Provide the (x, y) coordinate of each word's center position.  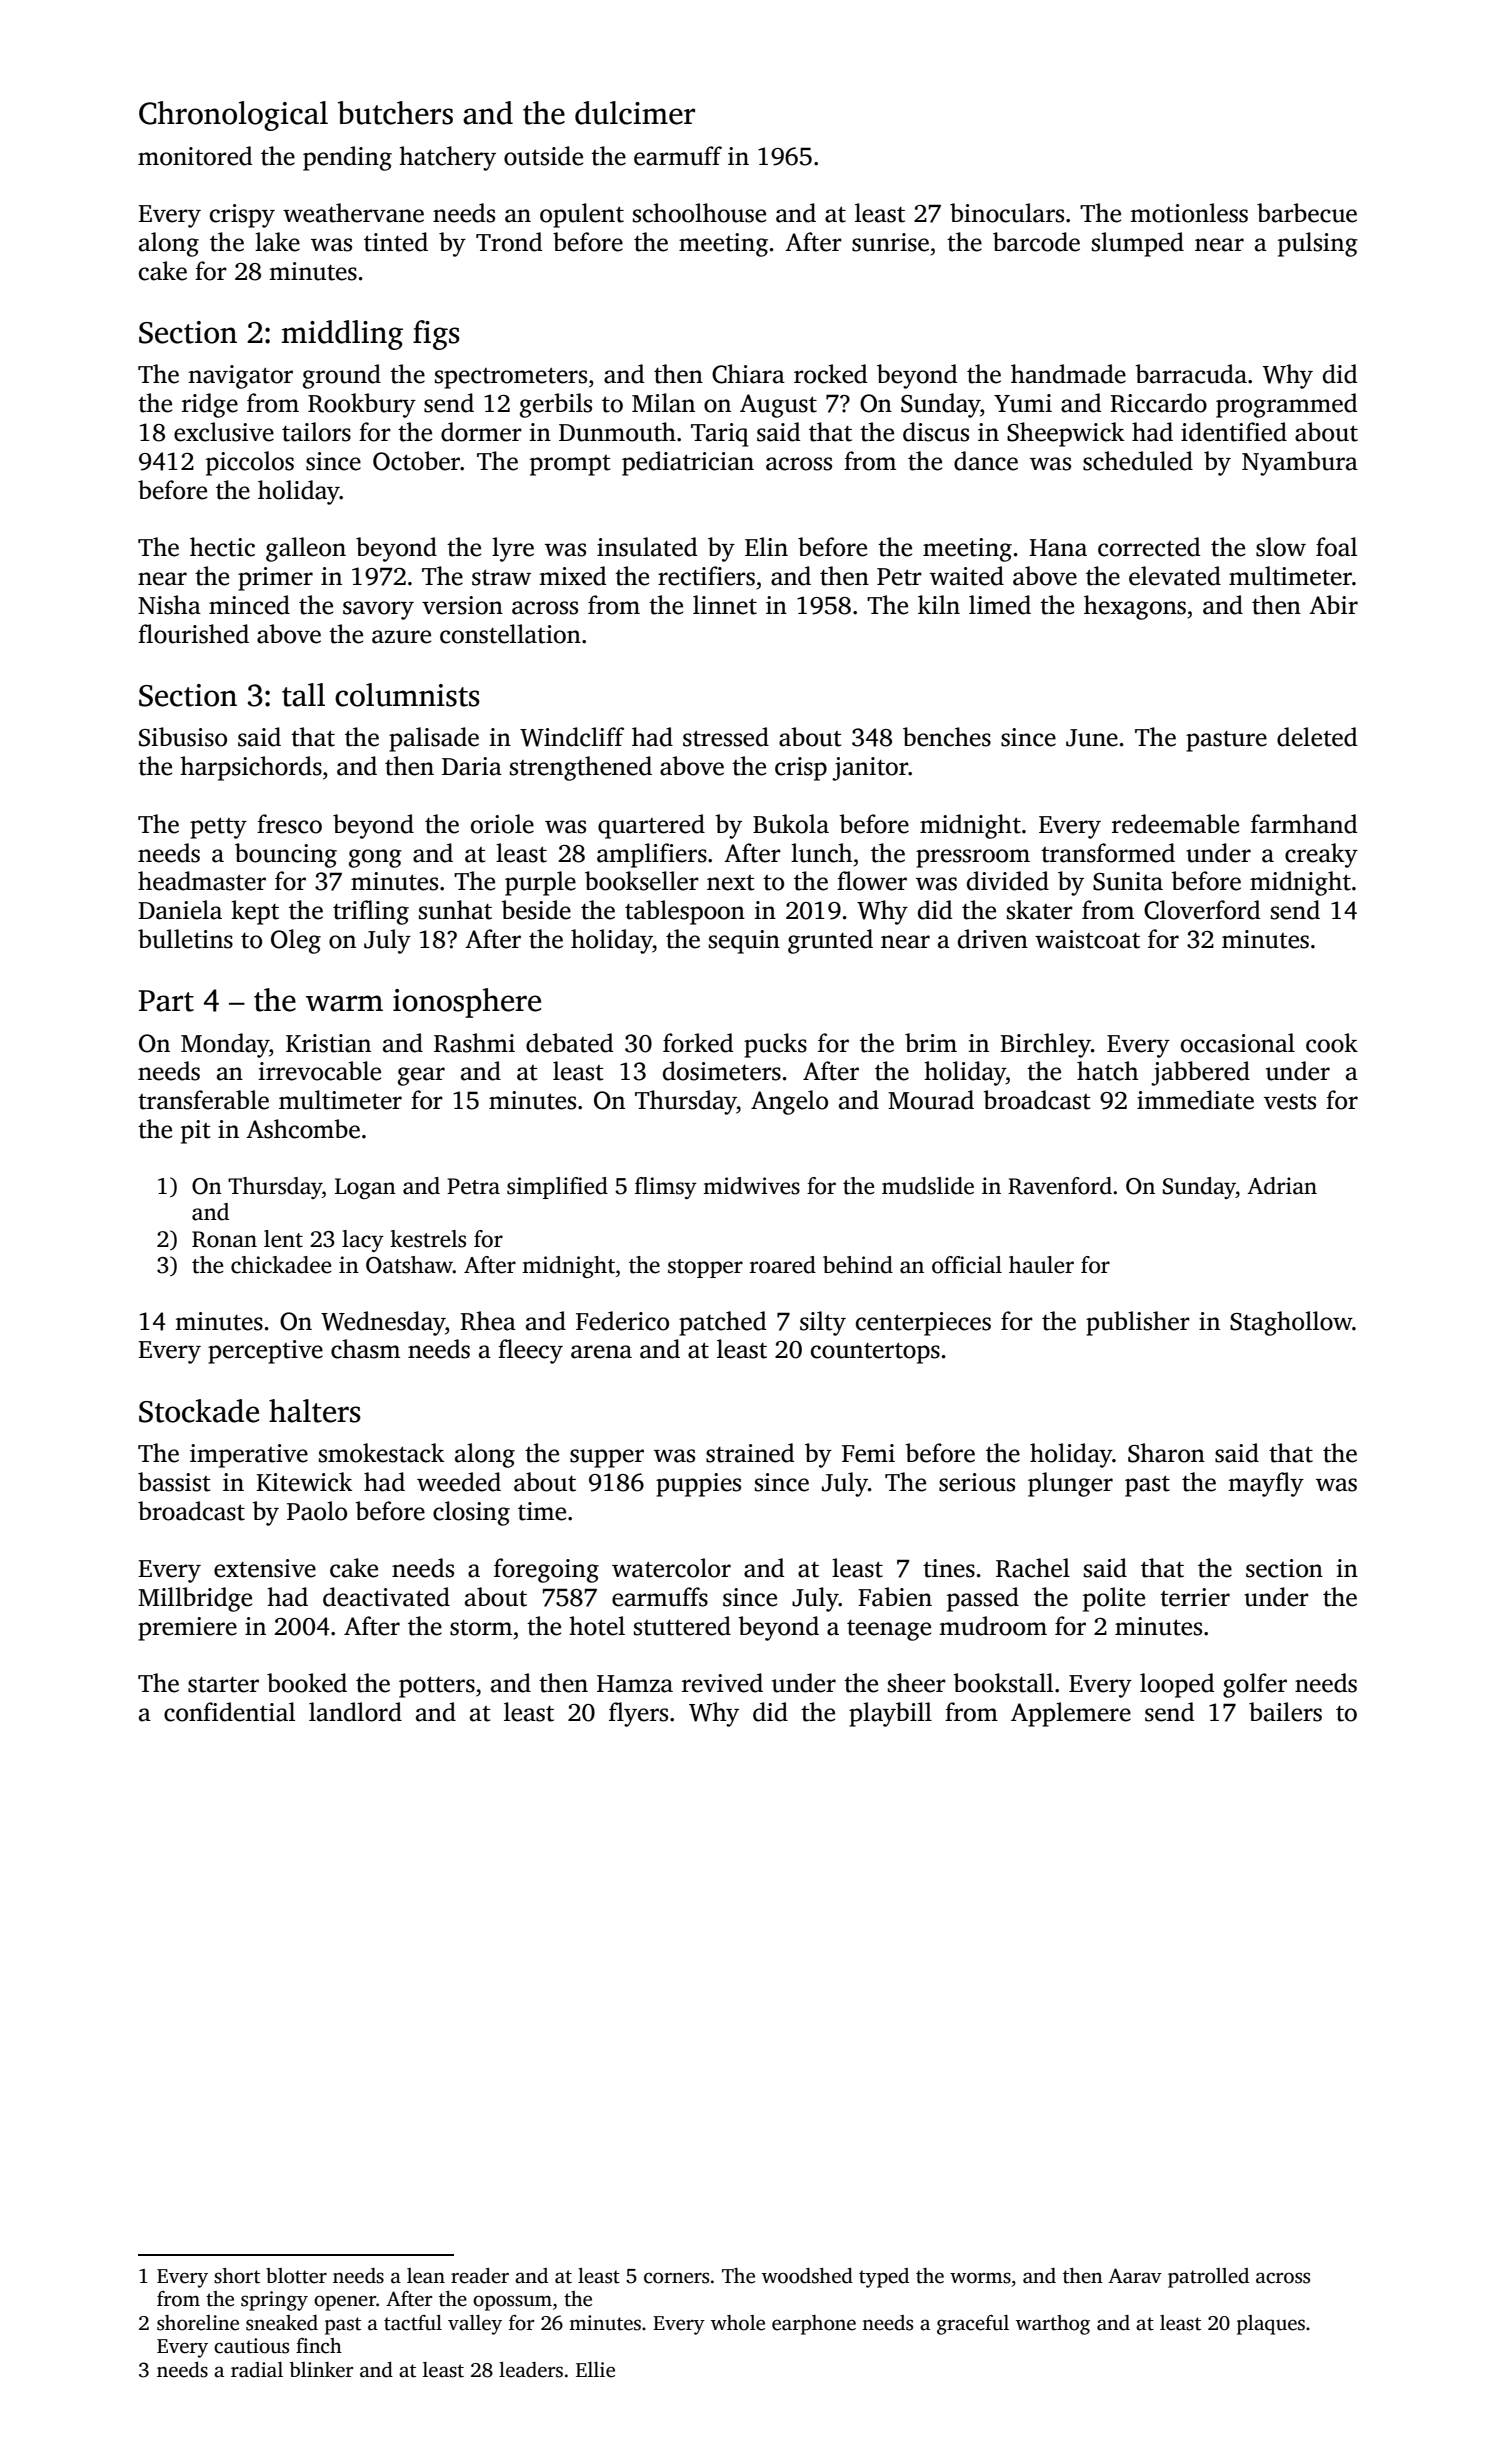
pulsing (1318, 244)
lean (426, 2276)
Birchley (1045, 1045)
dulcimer (635, 113)
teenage (889, 1630)
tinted (396, 242)
